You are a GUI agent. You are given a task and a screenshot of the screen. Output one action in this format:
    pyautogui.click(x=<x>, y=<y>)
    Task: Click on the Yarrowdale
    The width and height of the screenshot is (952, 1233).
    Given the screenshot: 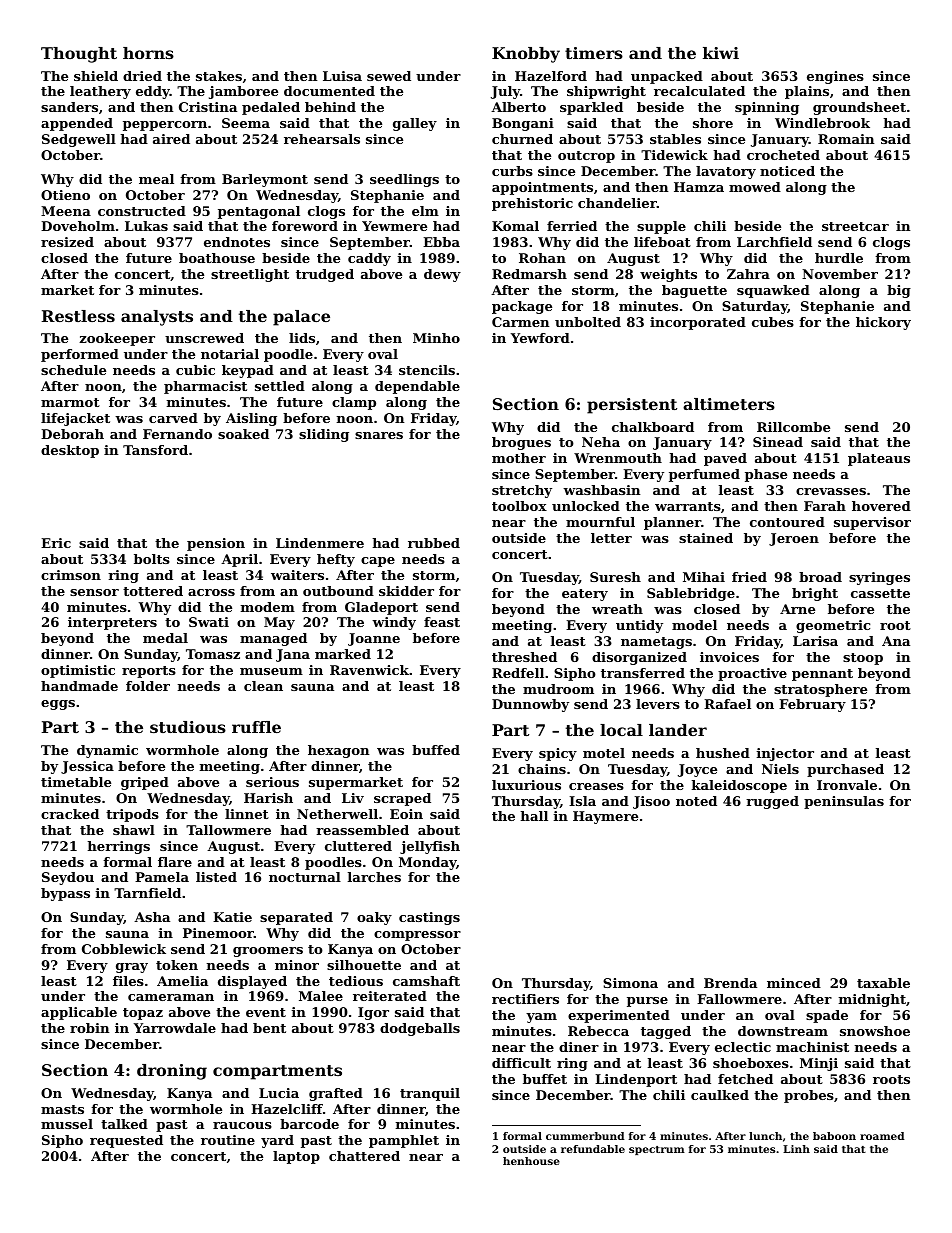 What is the action you would take?
    pyautogui.click(x=175, y=1028)
